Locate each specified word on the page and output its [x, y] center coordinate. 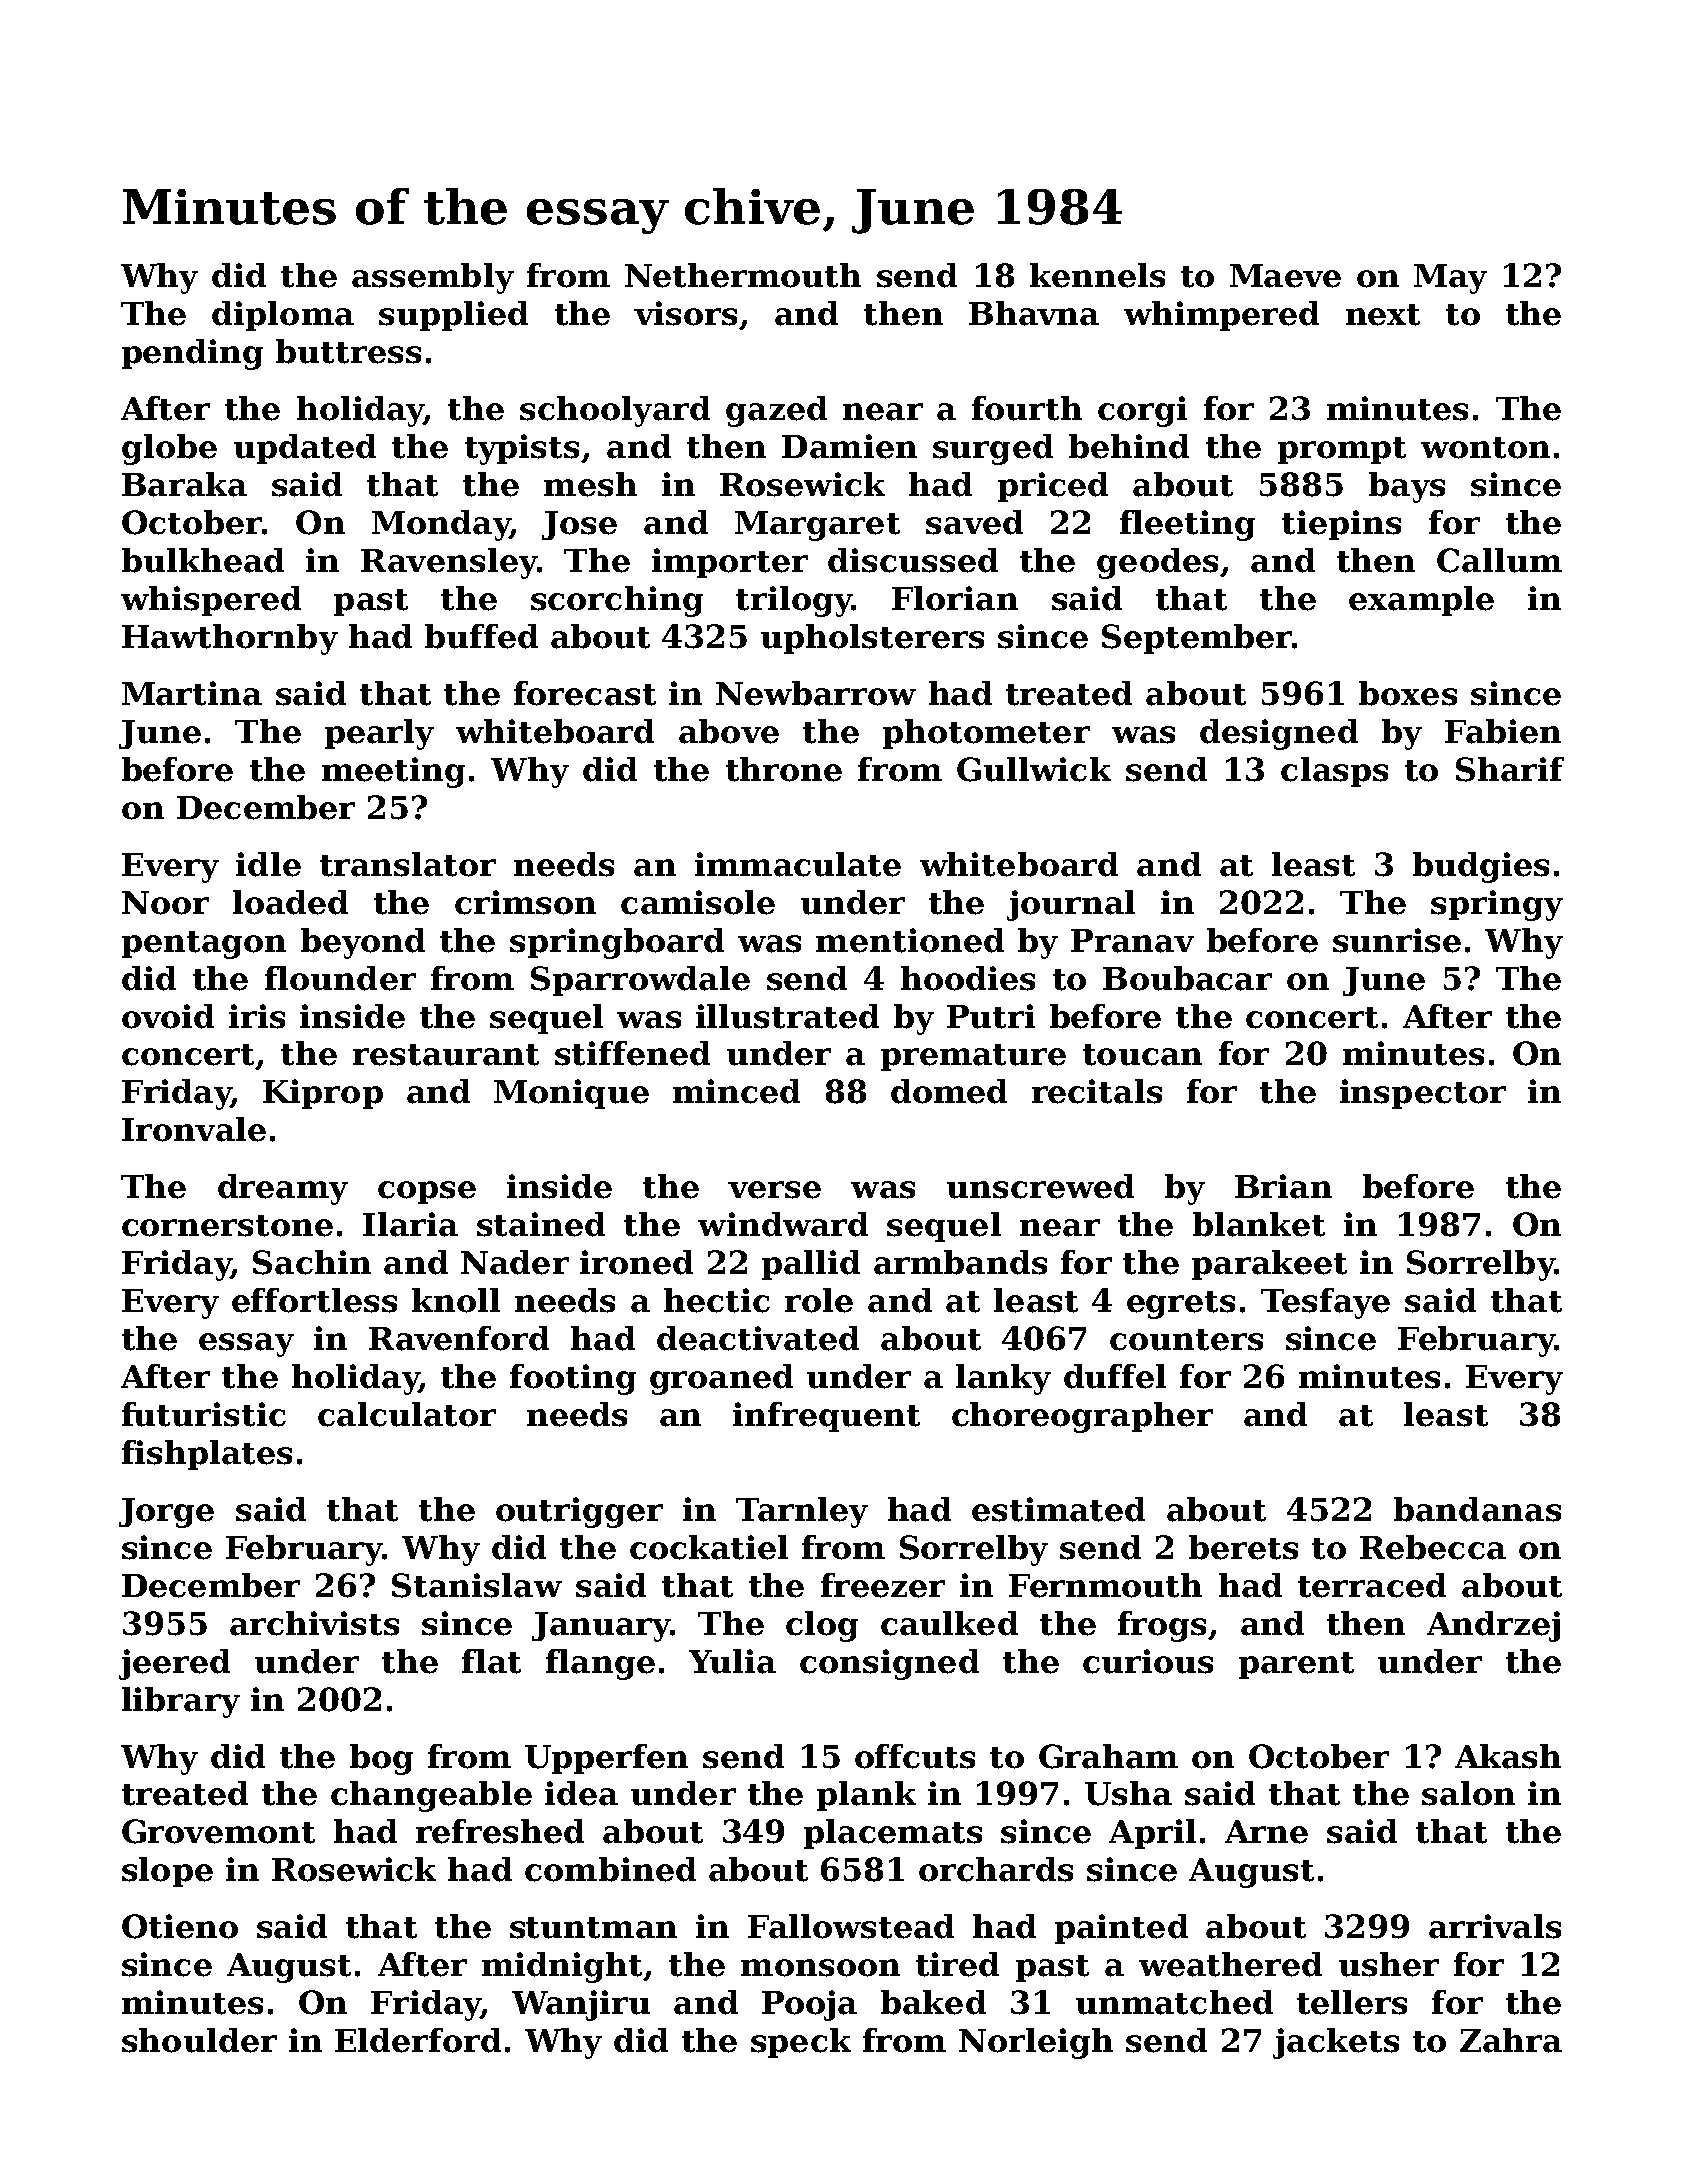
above [729, 731]
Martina [192, 693]
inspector [1423, 1094]
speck [801, 2043]
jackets [1336, 2043]
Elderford [418, 2040]
